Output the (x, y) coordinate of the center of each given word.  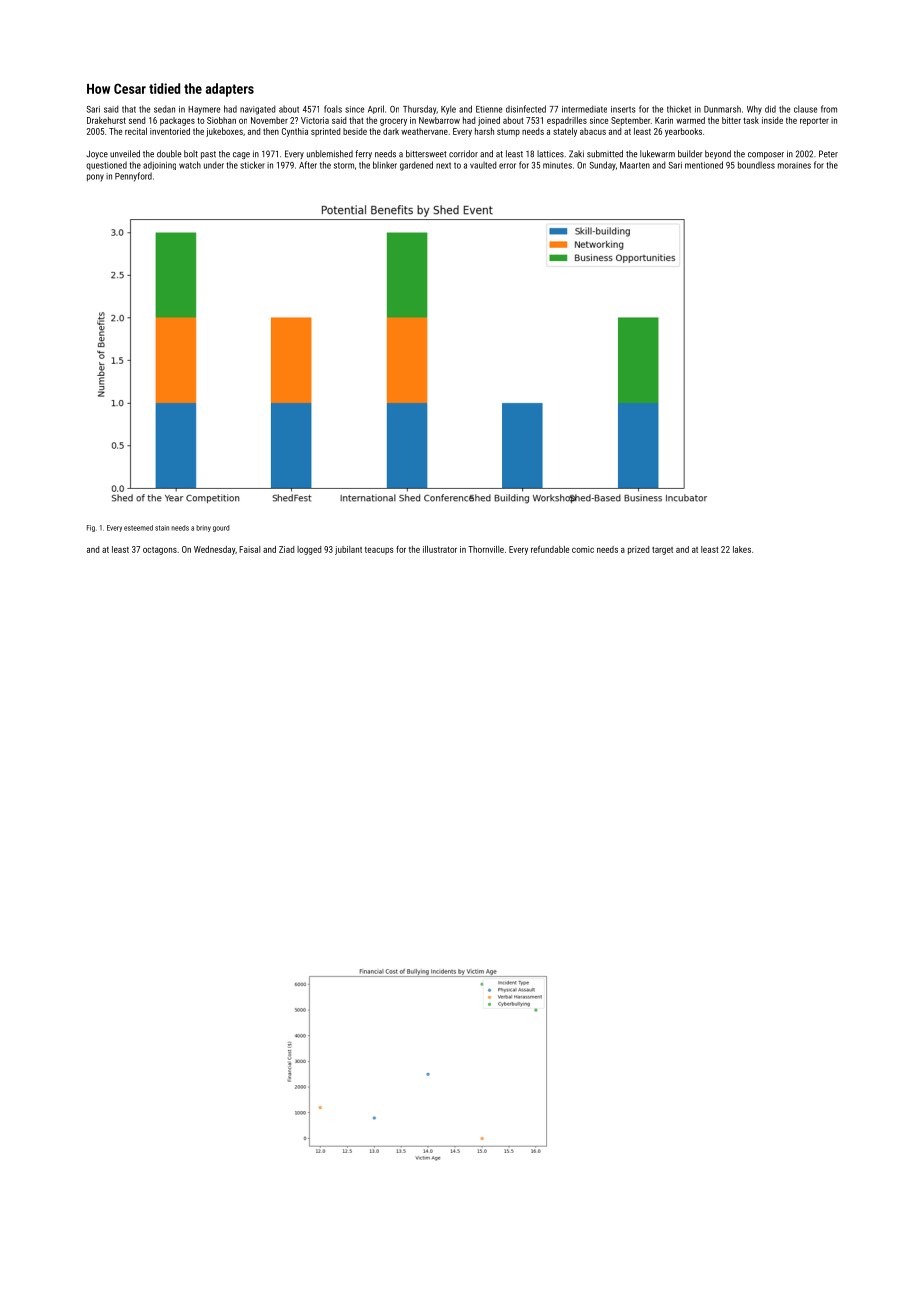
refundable (550, 549)
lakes (742, 549)
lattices (550, 154)
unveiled (125, 154)
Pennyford (133, 177)
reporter (814, 122)
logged (309, 550)
